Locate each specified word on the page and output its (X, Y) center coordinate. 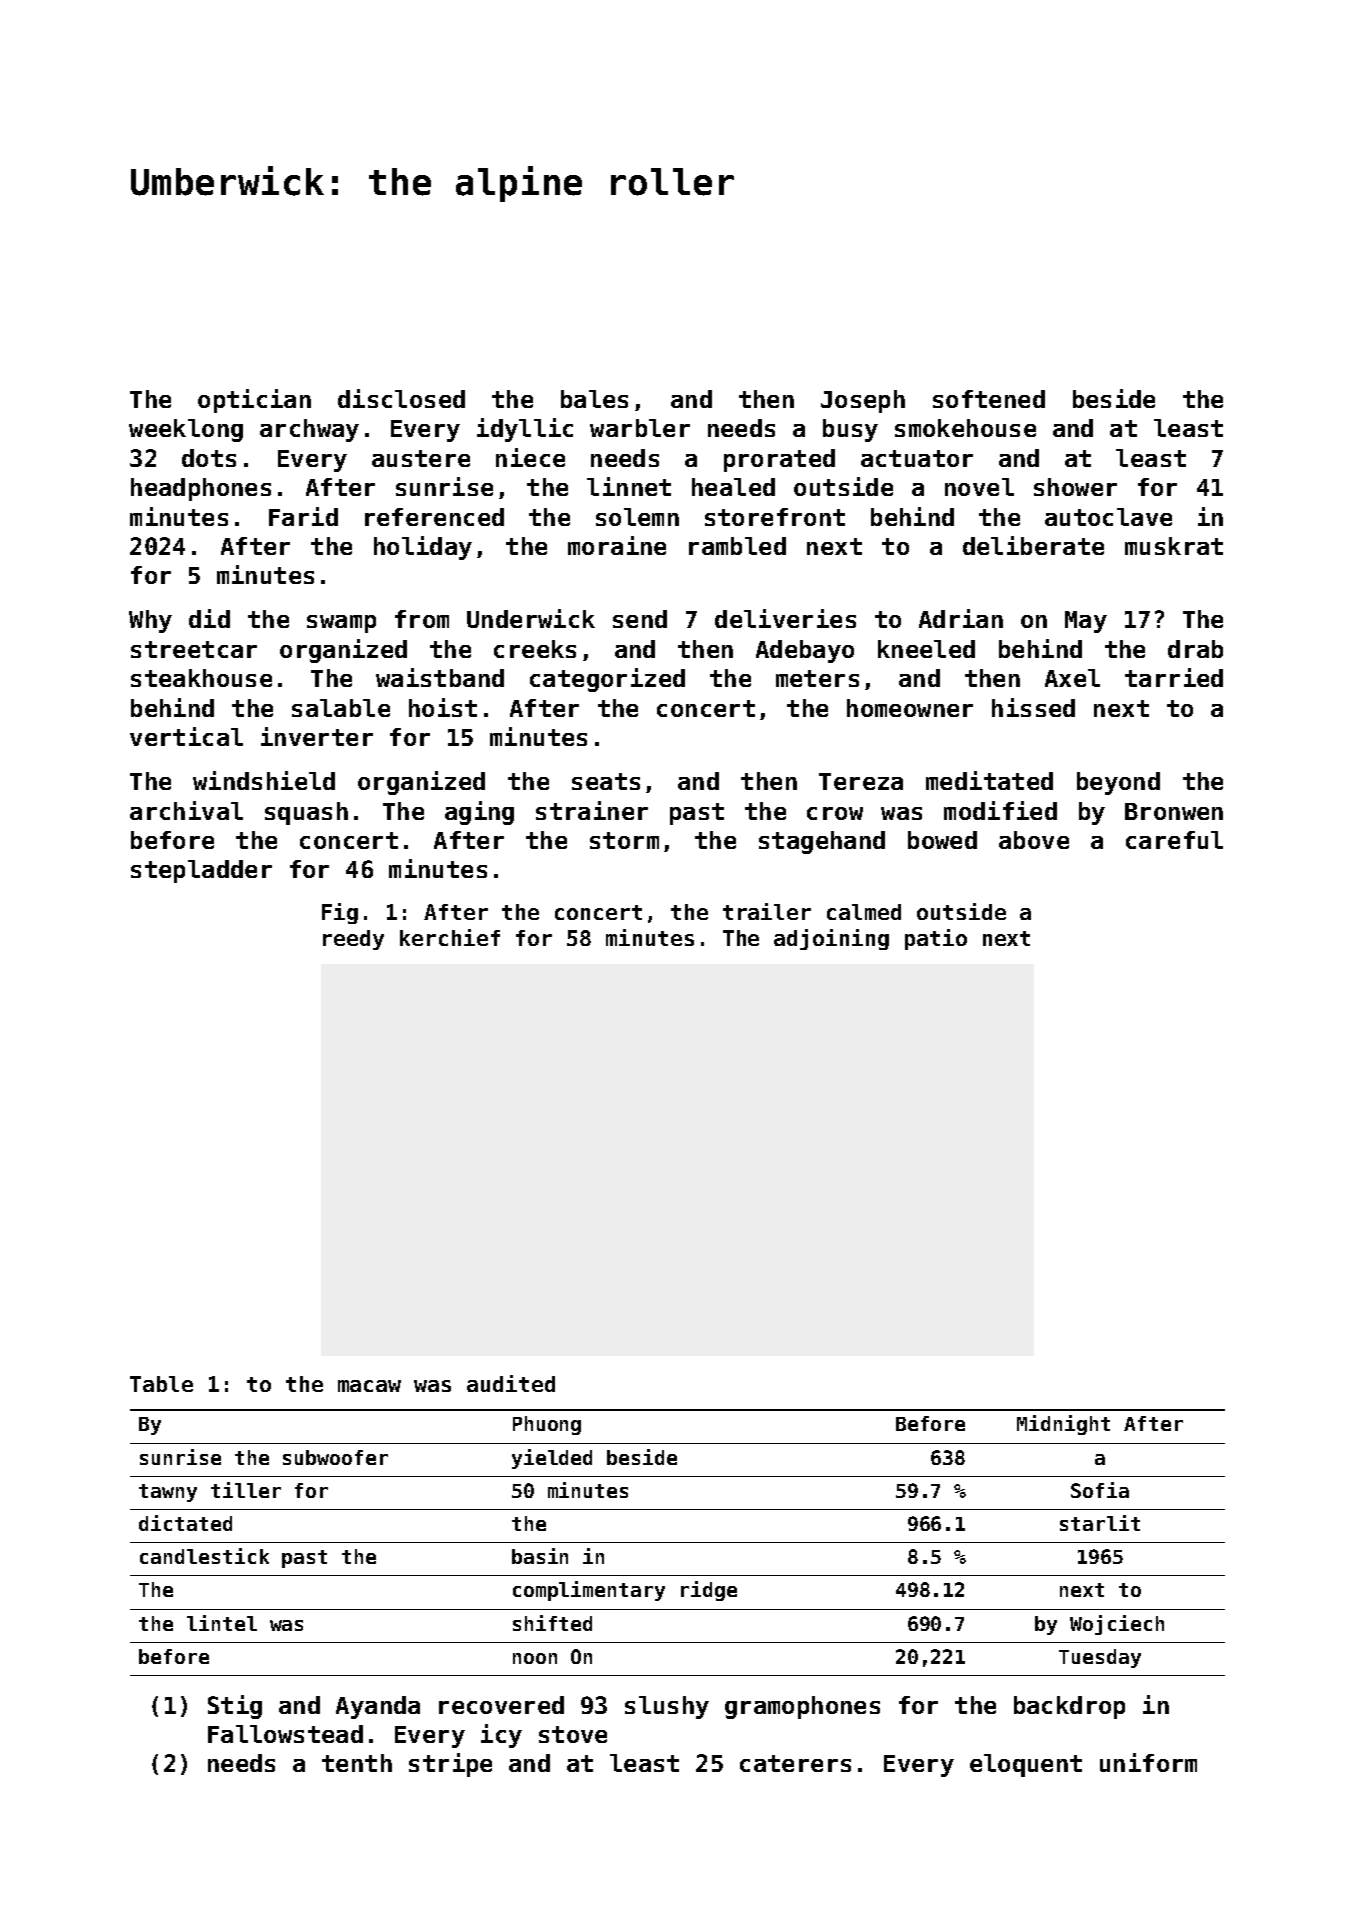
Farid (303, 516)
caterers (795, 1763)
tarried (1174, 677)
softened (989, 399)
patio (936, 939)
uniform (1148, 1762)
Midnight (1063, 1425)
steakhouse (201, 678)
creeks (535, 649)
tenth (357, 1763)
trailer (767, 911)
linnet (629, 486)
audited (511, 1383)
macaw (369, 1386)
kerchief (450, 937)
